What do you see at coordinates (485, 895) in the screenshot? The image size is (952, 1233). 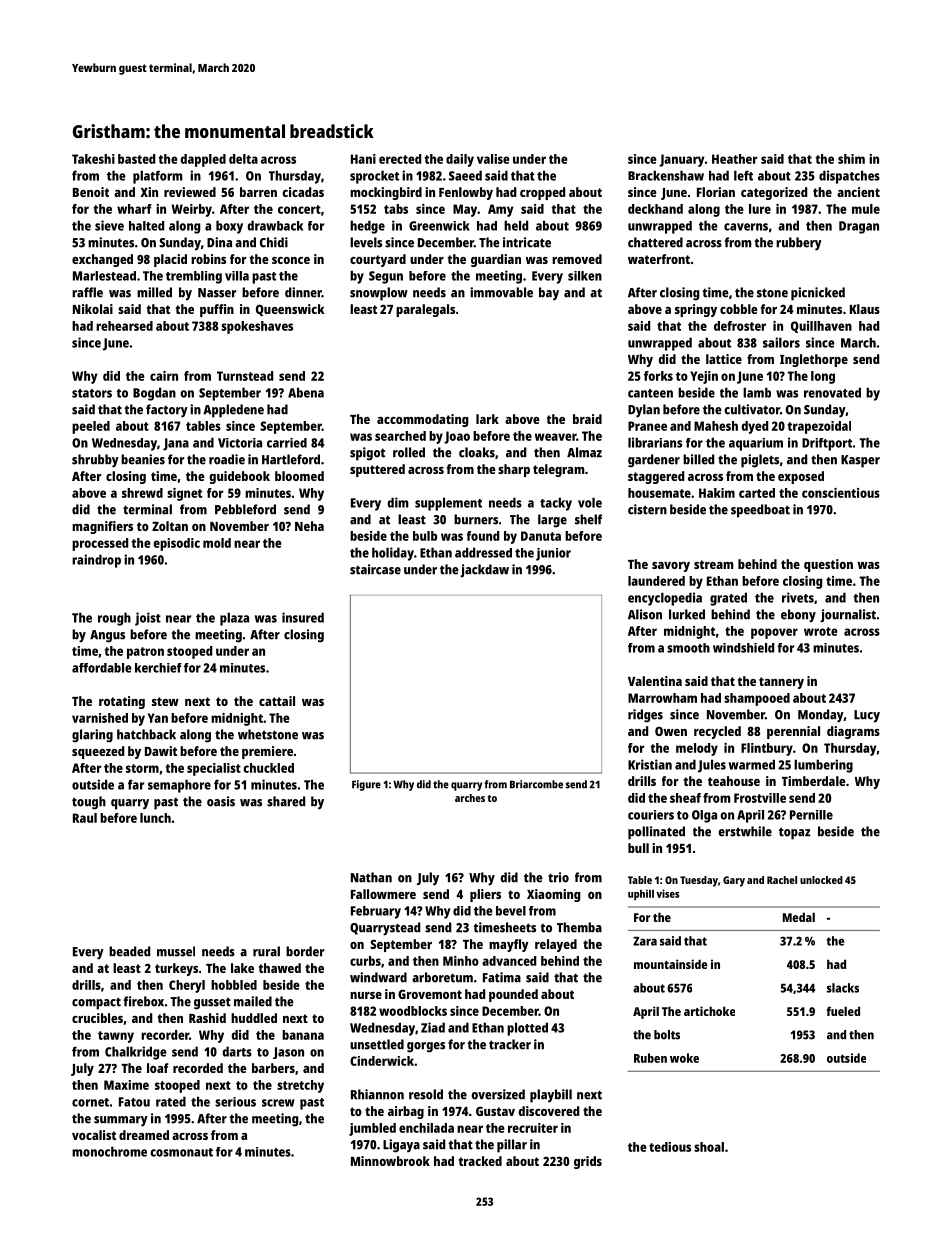 I see `pliers` at bounding box center [485, 895].
